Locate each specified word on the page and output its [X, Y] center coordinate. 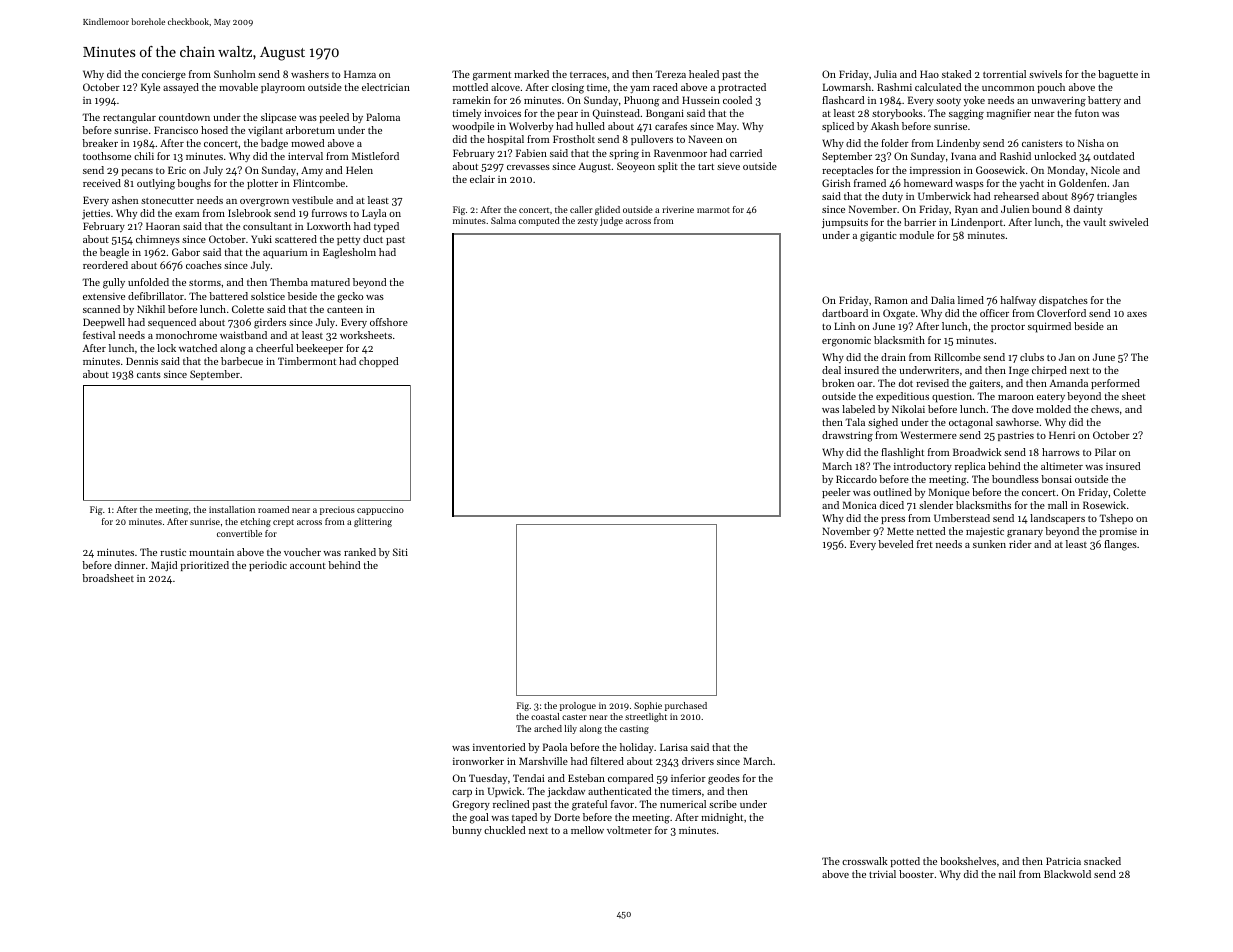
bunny [467, 831]
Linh [844, 326]
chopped [378, 362]
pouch [1051, 88]
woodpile [473, 127]
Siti [400, 552]
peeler [836, 493]
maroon [1016, 397]
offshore [389, 322]
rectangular [129, 118]
